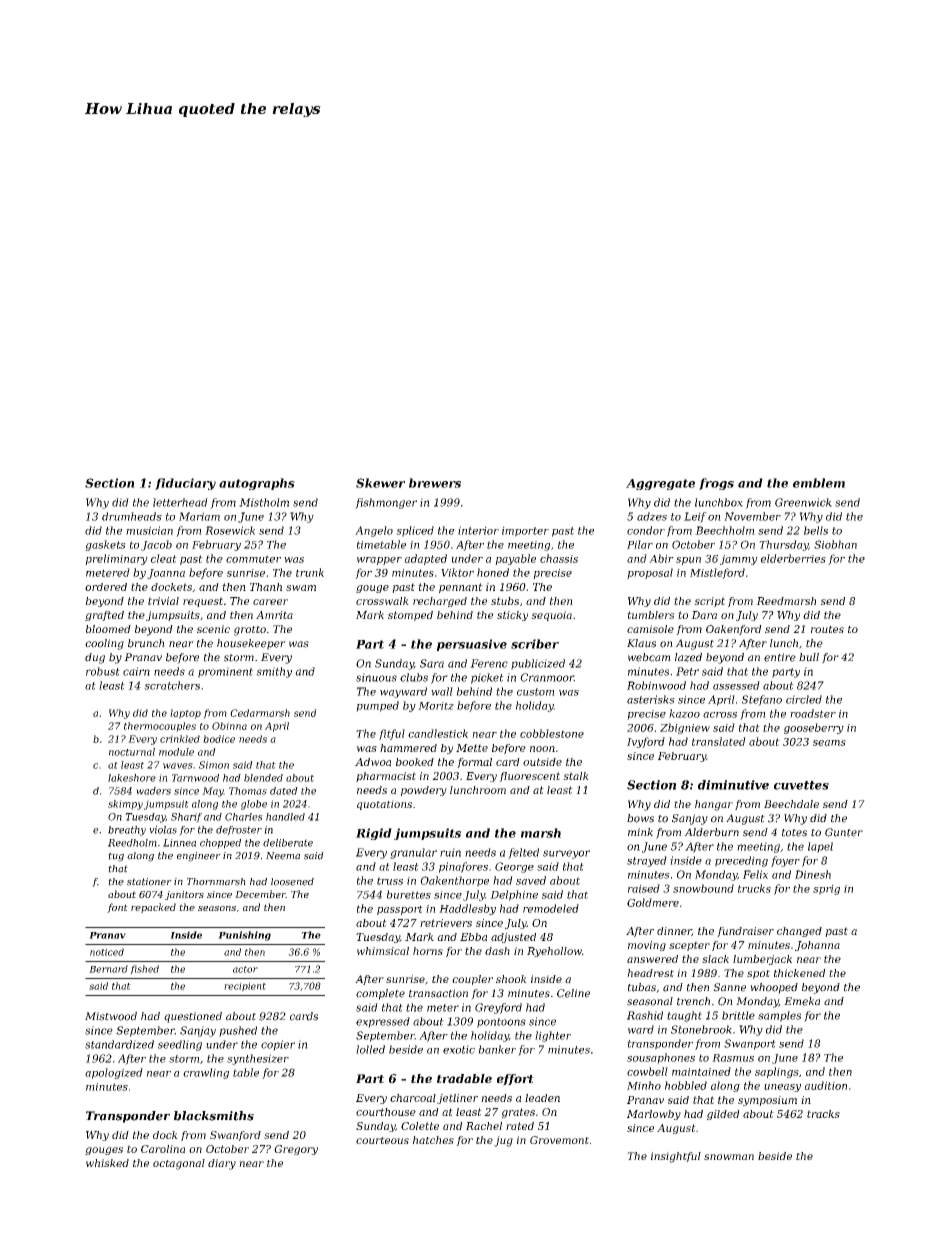  I want to click on pinafores, so click(463, 867).
